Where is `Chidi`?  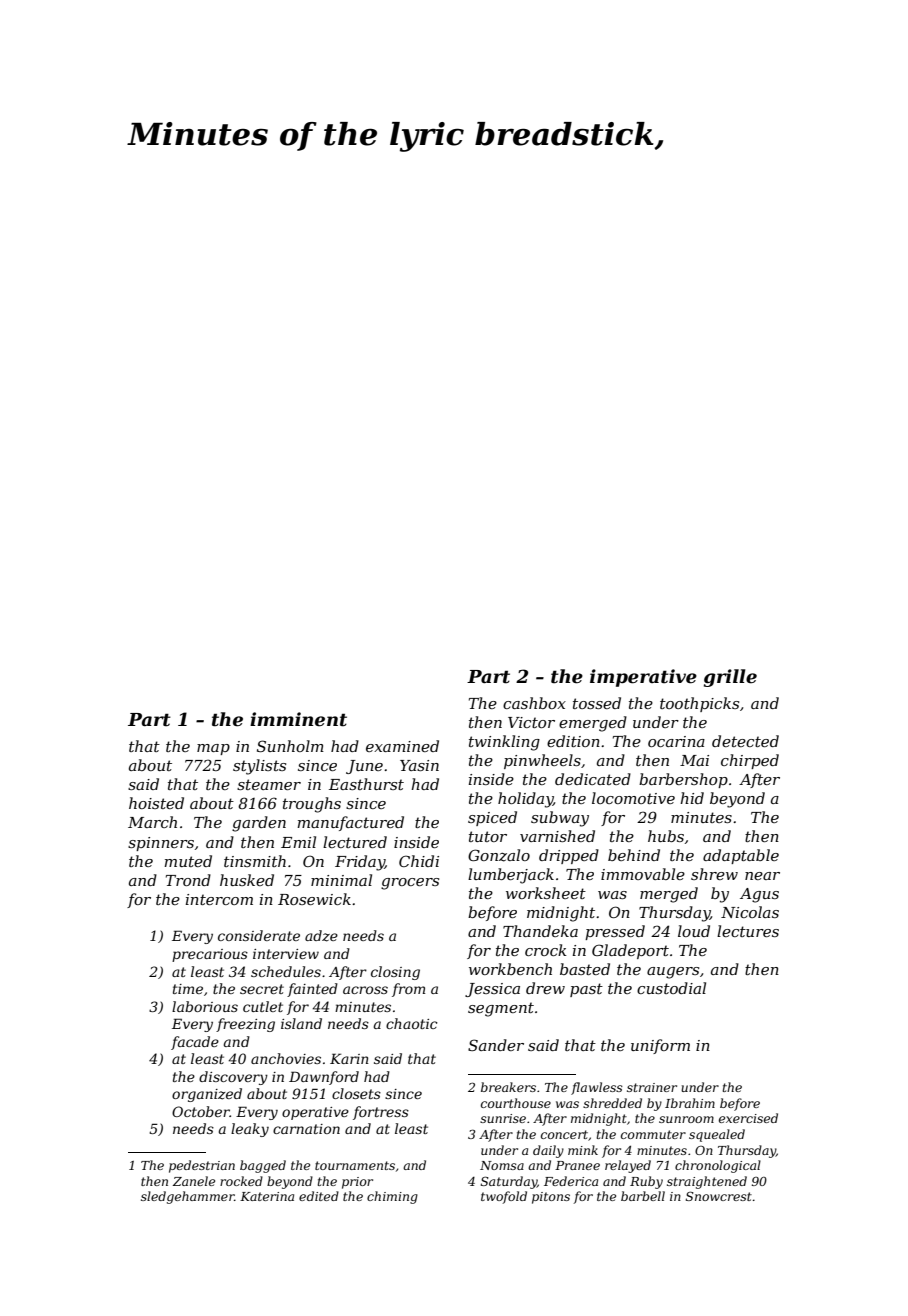
Chidi is located at coordinates (419, 861).
